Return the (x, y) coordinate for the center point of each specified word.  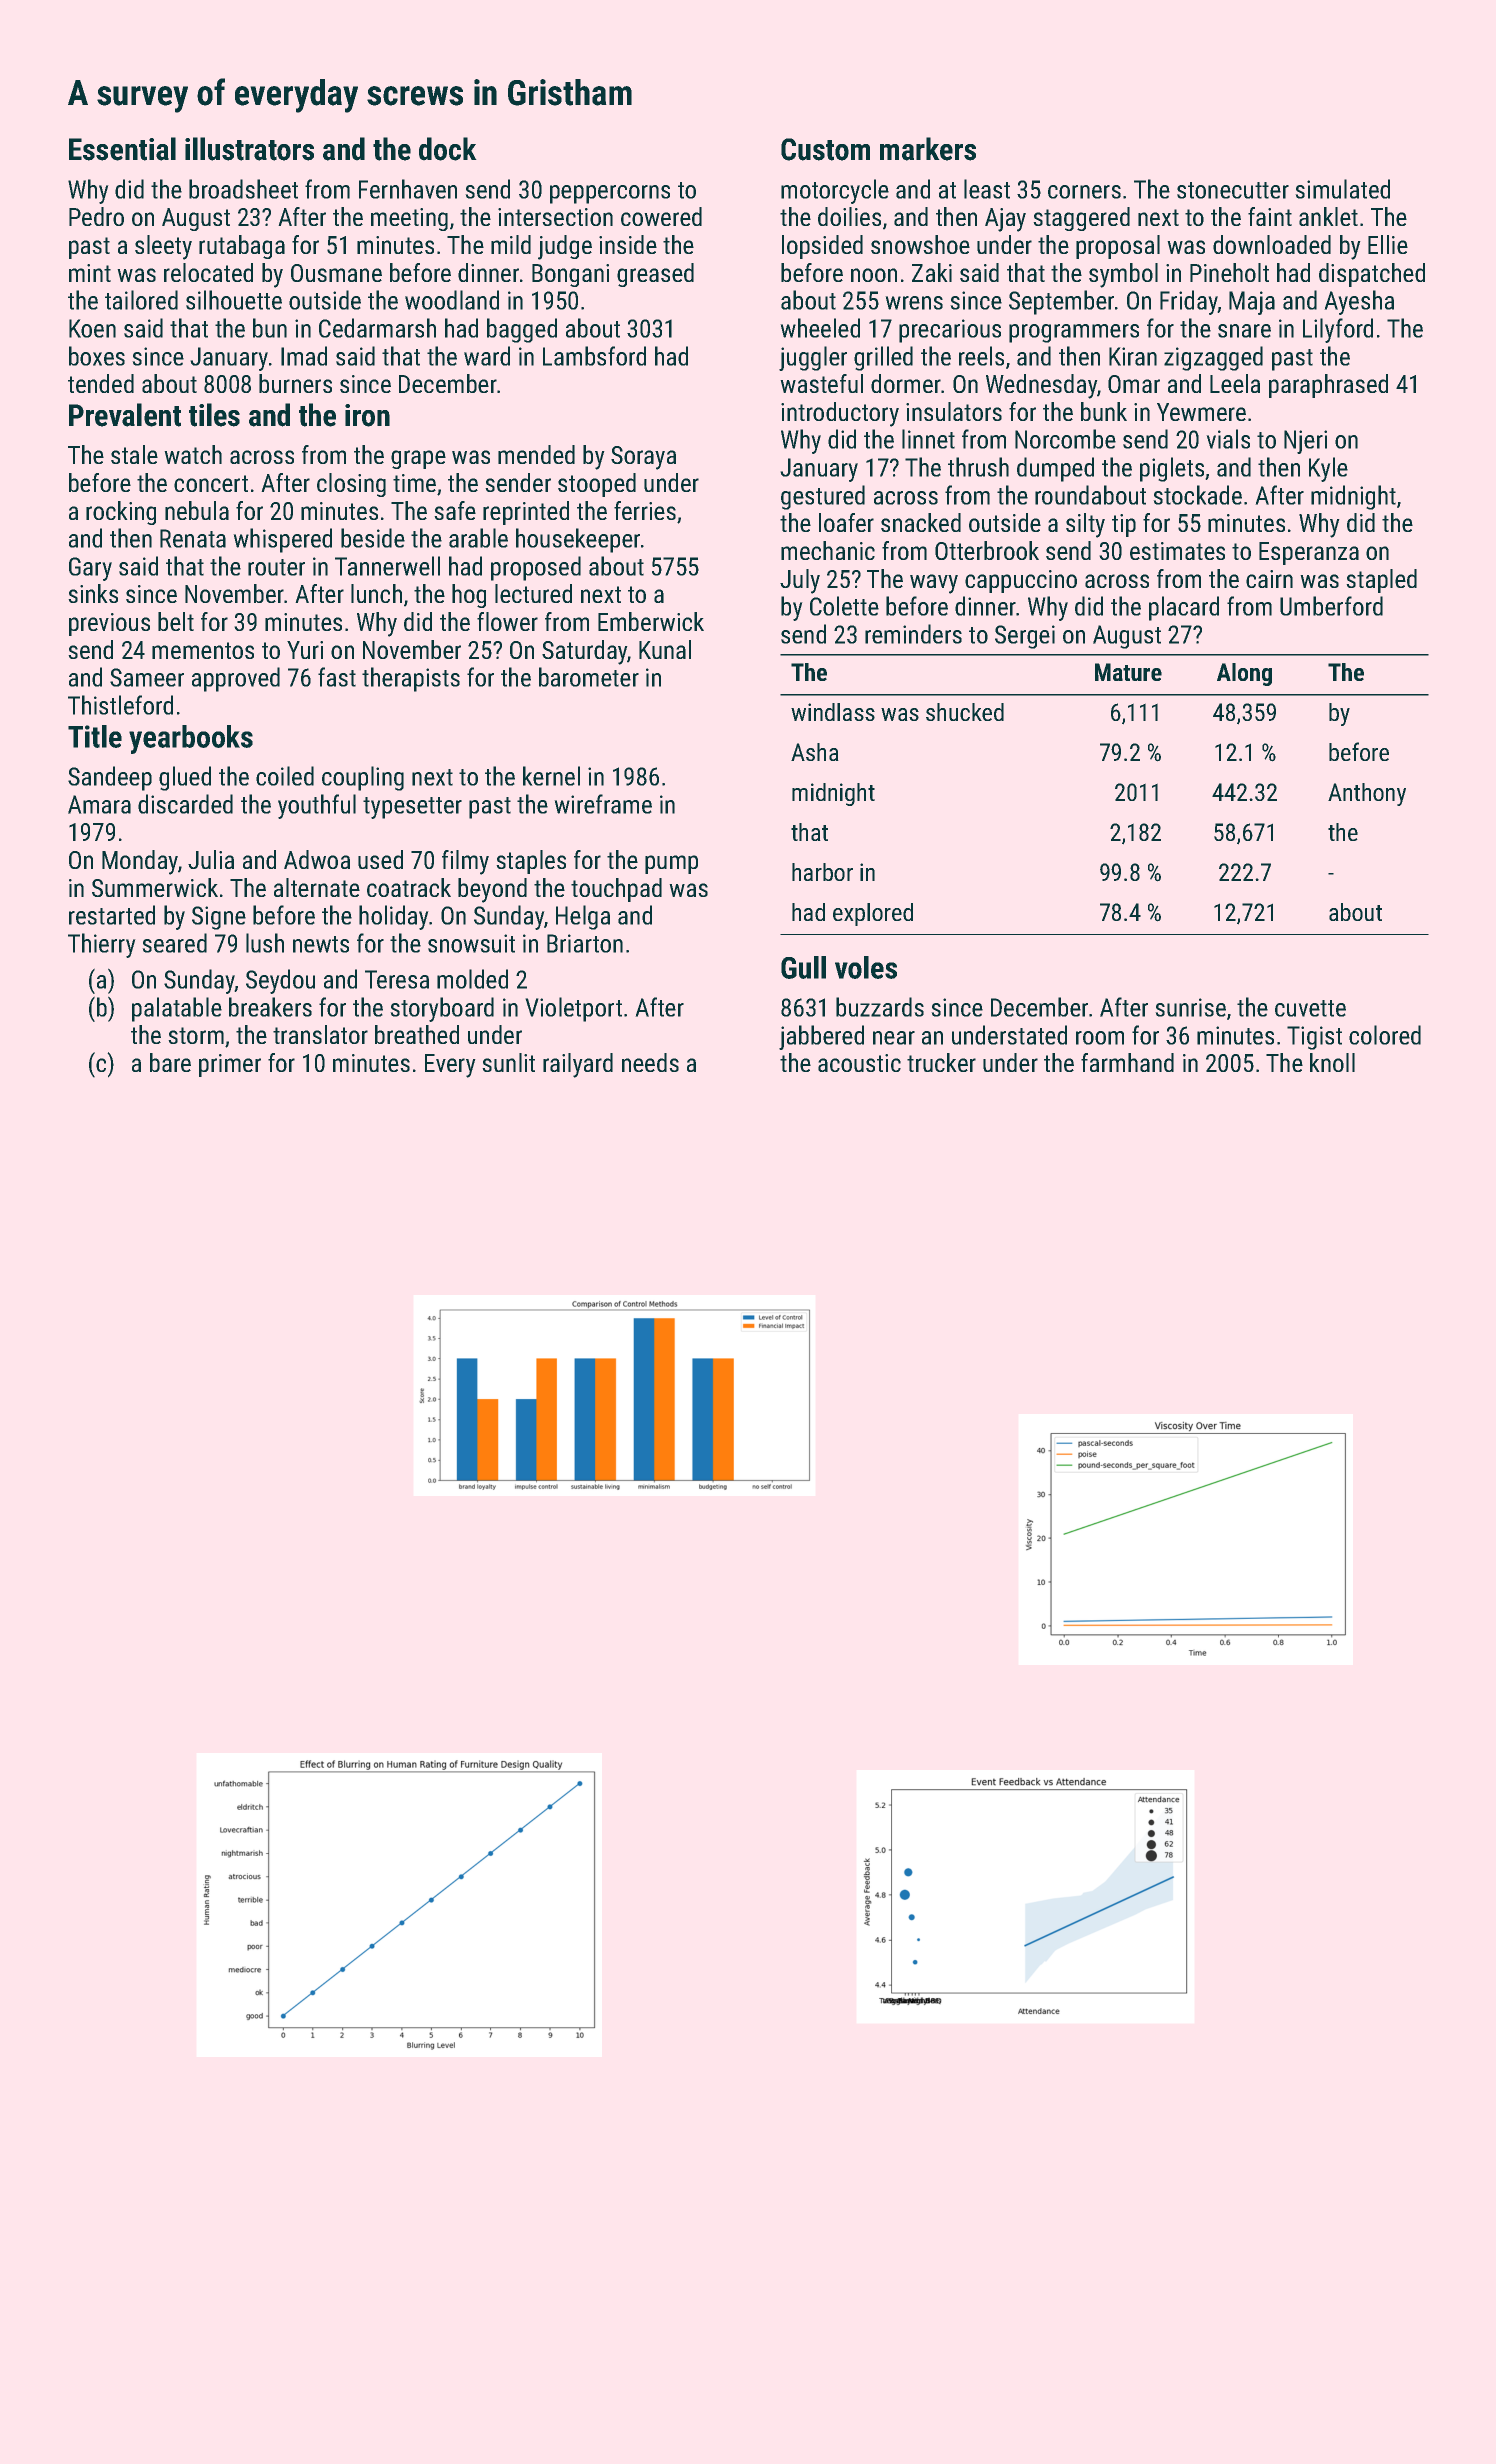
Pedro (96, 216)
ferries (645, 510)
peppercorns (610, 194)
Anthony (1367, 794)
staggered (1081, 219)
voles (866, 967)
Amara (99, 804)
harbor (822, 872)
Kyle (1328, 469)
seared (174, 943)
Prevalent (125, 415)
